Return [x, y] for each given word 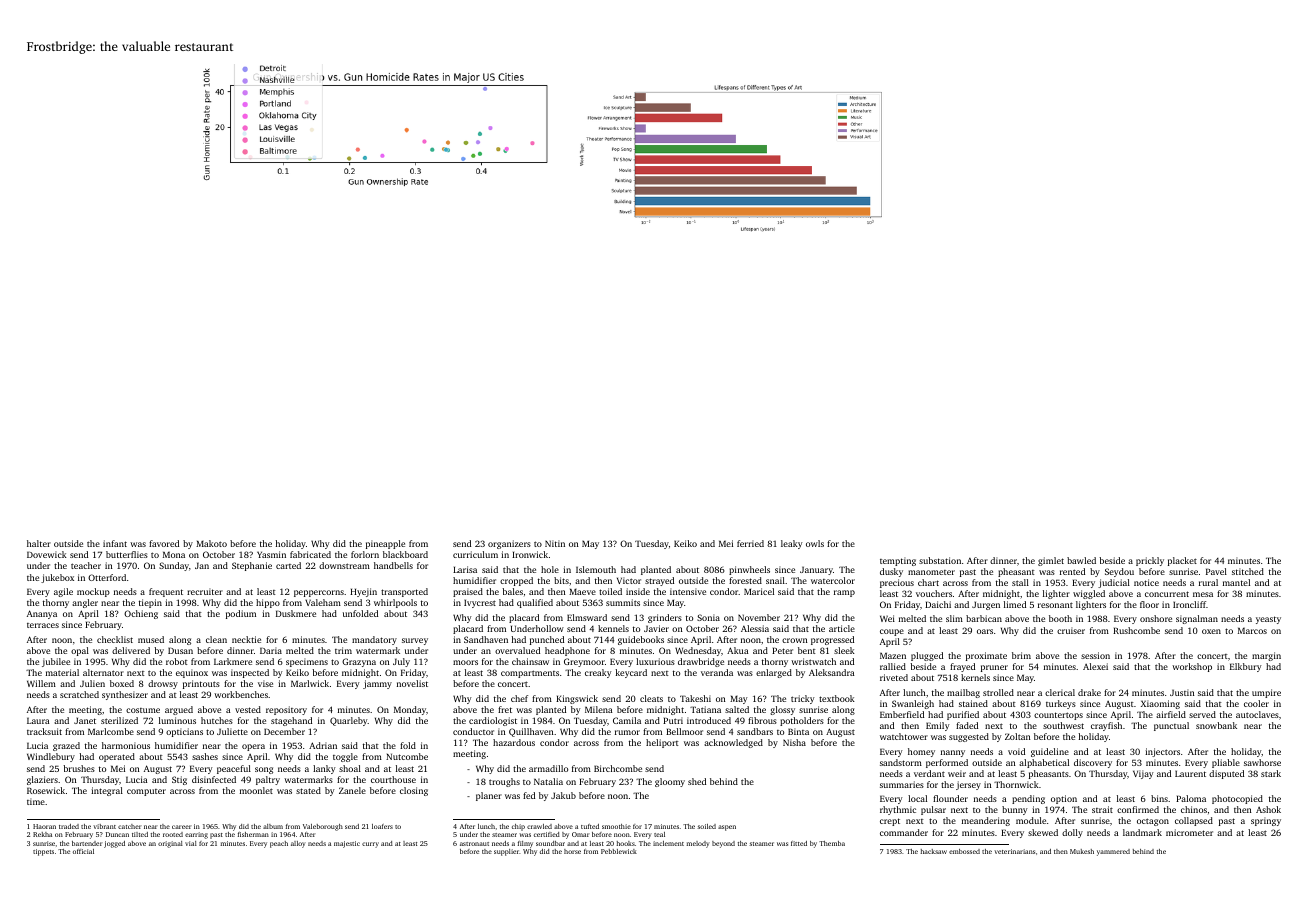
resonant [1055, 605]
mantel [1236, 582]
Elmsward [587, 617]
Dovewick [47, 554]
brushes [79, 768]
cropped [516, 581]
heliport [662, 743]
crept [890, 822]
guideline [1050, 752]
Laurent [1190, 773]
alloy [298, 844]
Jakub [563, 795]
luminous [177, 720]
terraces [43, 625]
